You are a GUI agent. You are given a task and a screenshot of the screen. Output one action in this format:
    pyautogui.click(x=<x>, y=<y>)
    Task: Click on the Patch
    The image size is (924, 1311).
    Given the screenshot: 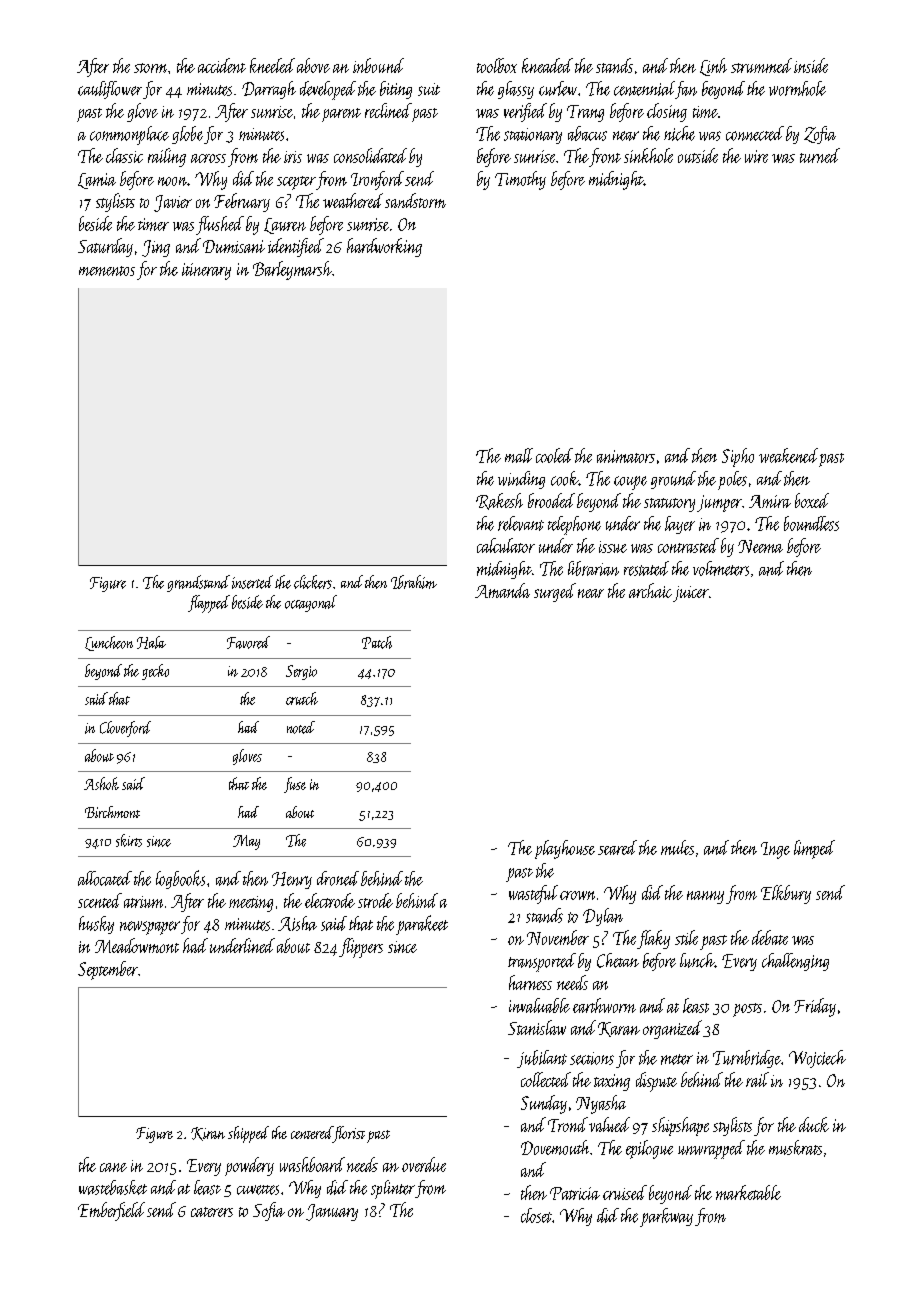 What is the action you would take?
    pyautogui.click(x=377, y=642)
